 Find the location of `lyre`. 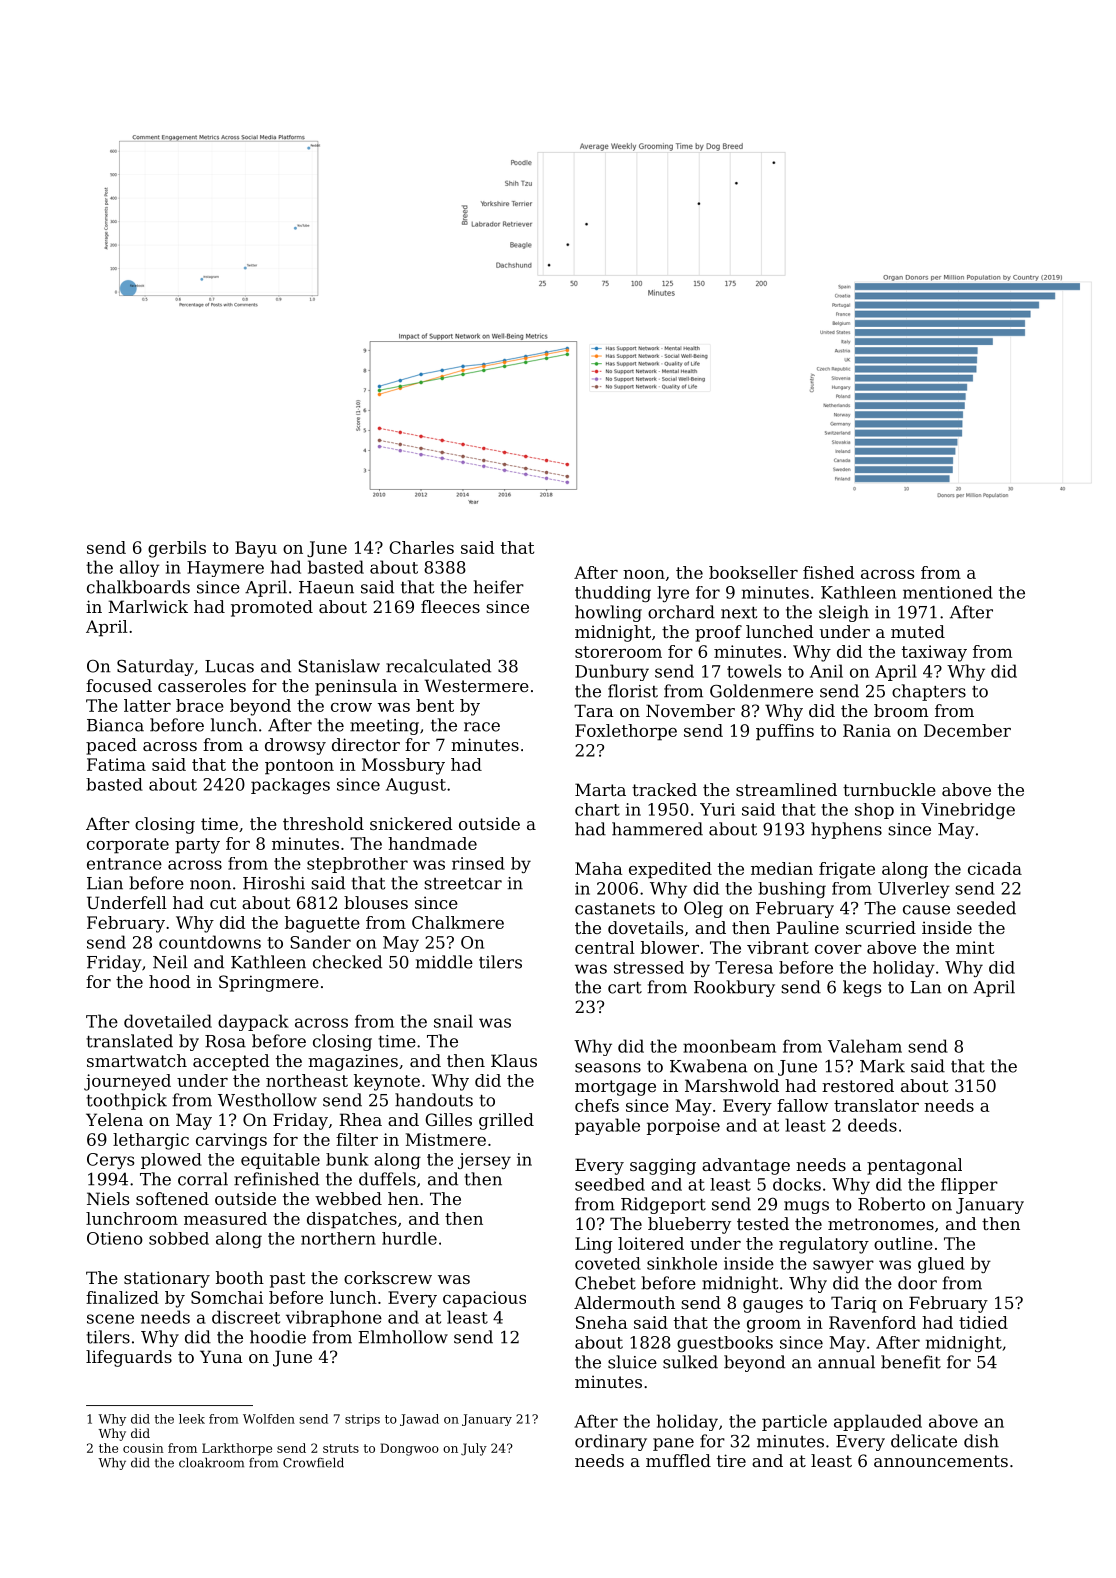

lyre is located at coordinates (673, 594).
